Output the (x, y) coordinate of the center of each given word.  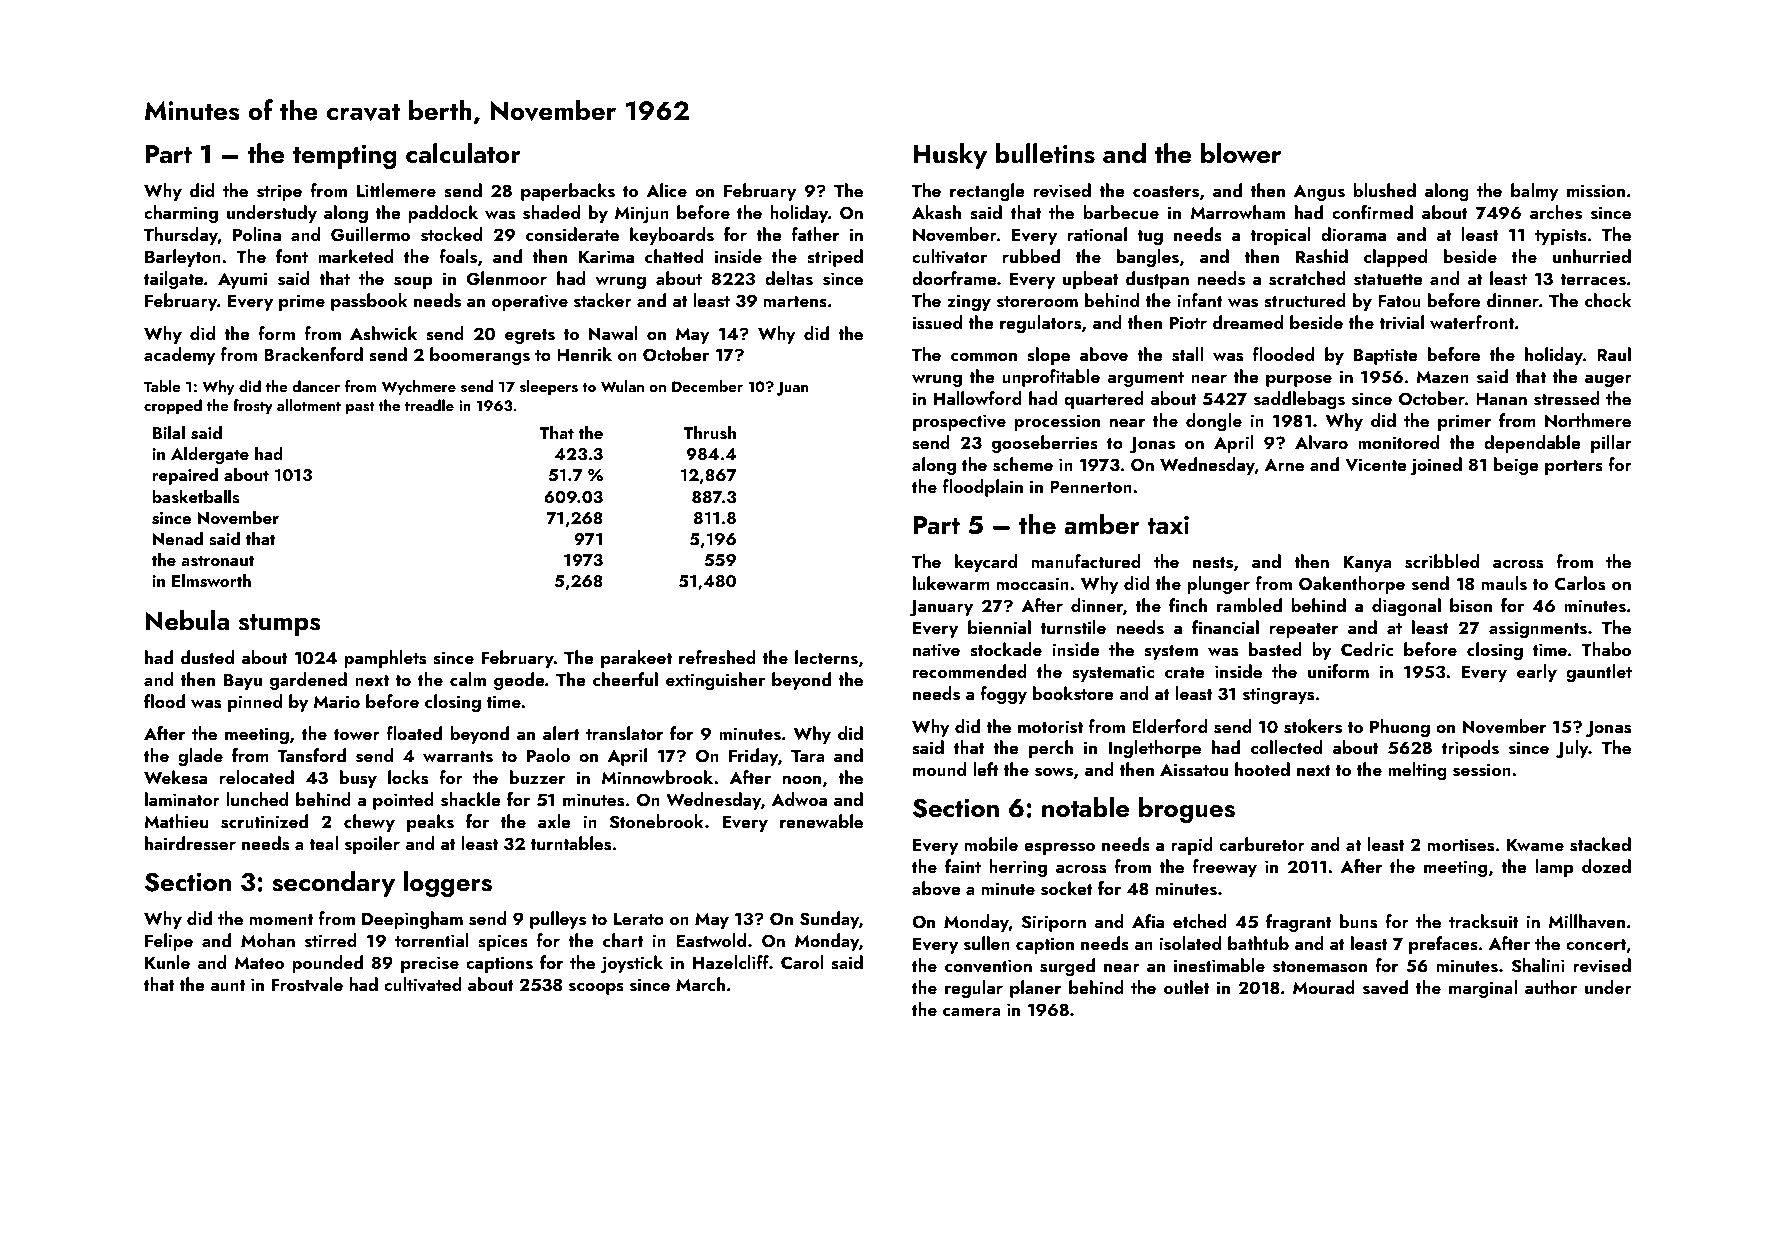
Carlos (1580, 583)
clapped (1395, 258)
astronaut (217, 561)
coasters (1166, 192)
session (1482, 770)
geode (519, 681)
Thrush (710, 433)
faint (963, 866)
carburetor (1262, 844)
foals (458, 256)
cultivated (423, 984)
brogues (1187, 810)
